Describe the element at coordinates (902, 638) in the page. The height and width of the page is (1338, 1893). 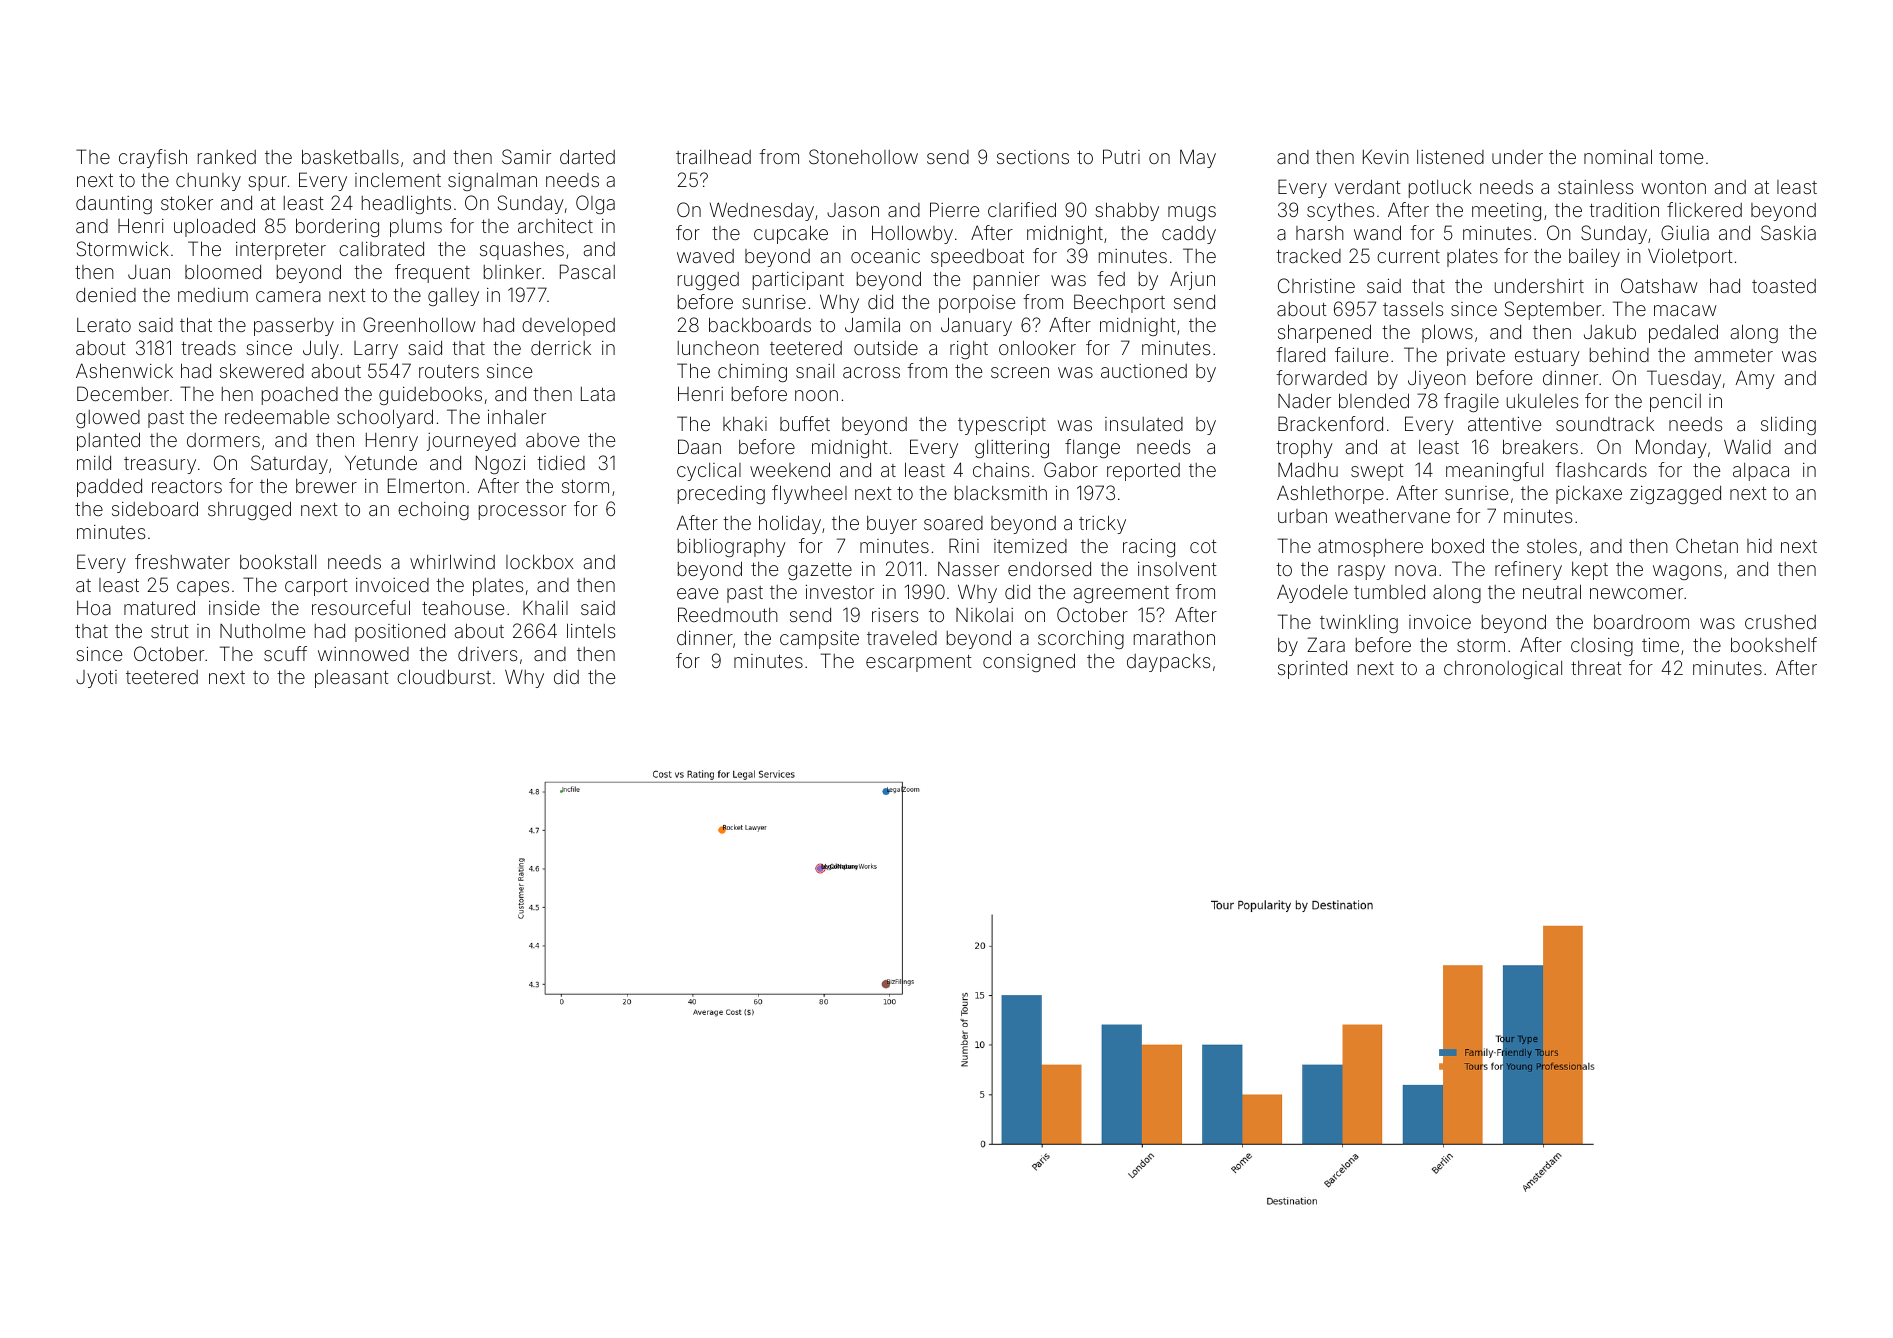
I see `traveled` at that location.
